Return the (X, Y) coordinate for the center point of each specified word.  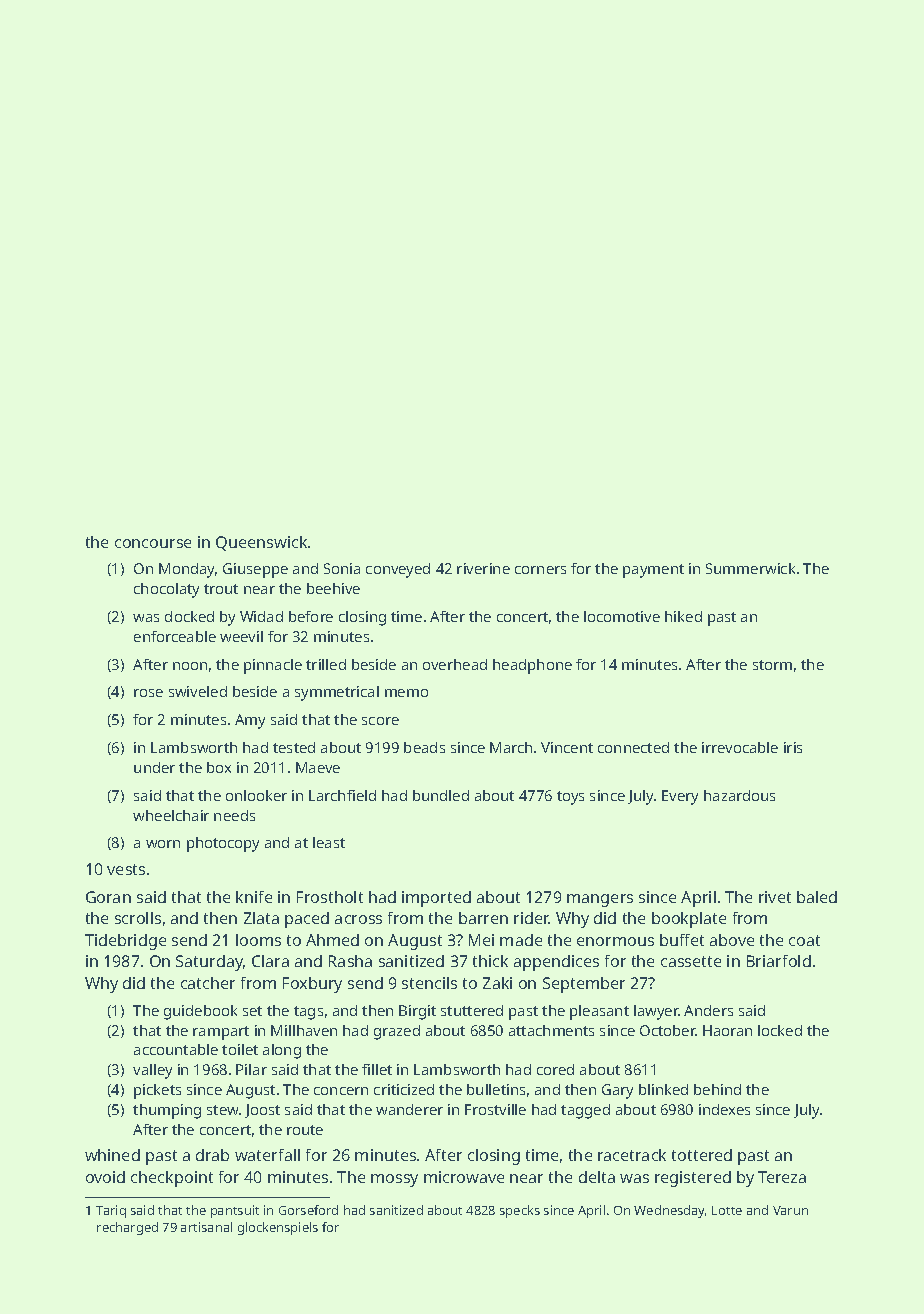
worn (163, 844)
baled (817, 897)
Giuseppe (255, 570)
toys (570, 798)
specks (520, 1211)
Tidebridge (125, 942)
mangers (600, 900)
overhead (455, 664)
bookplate (689, 920)
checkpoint (172, 1179)
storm (772, 665)
